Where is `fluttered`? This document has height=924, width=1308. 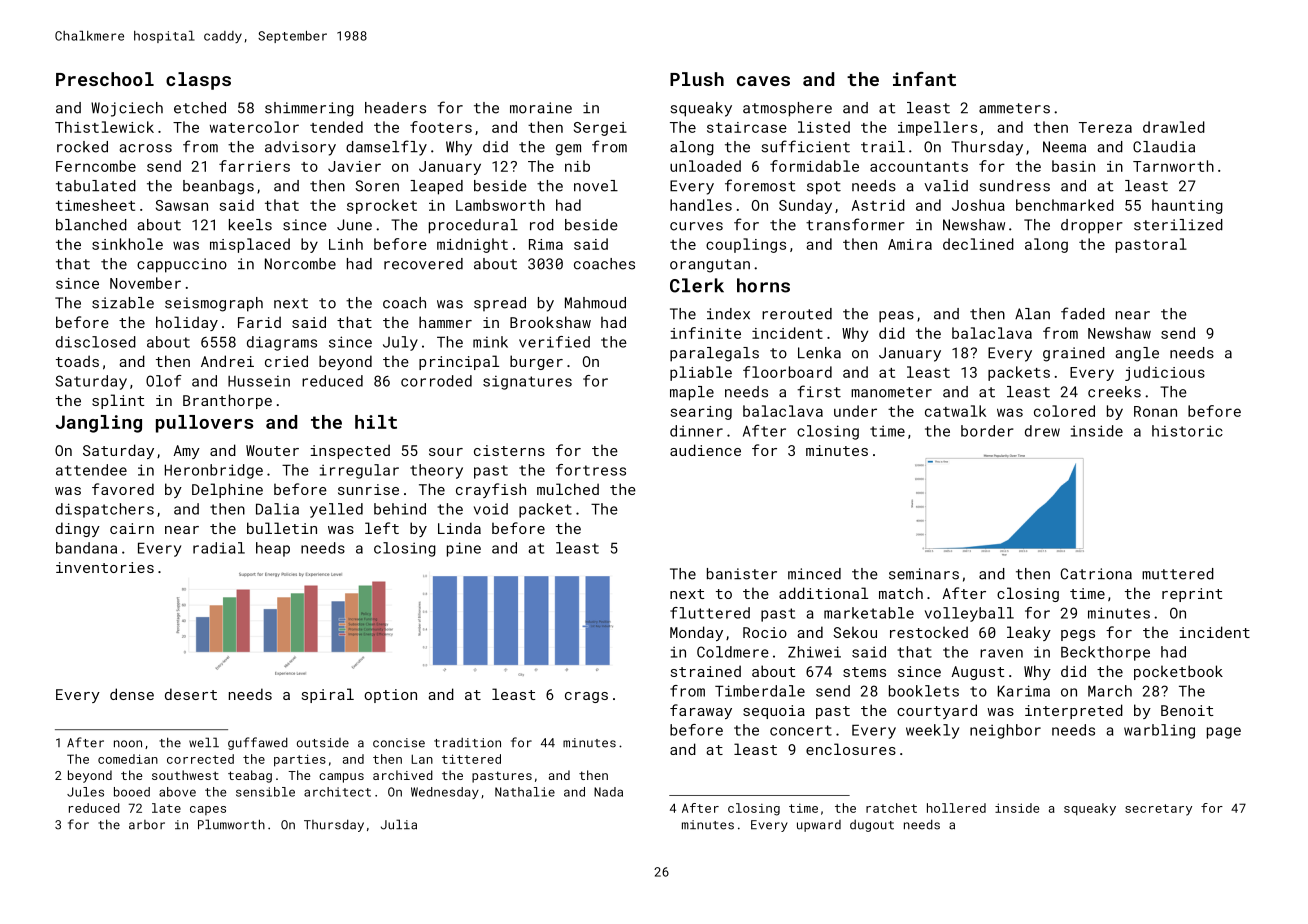
fluttered is located at coordinates (710, 613).
